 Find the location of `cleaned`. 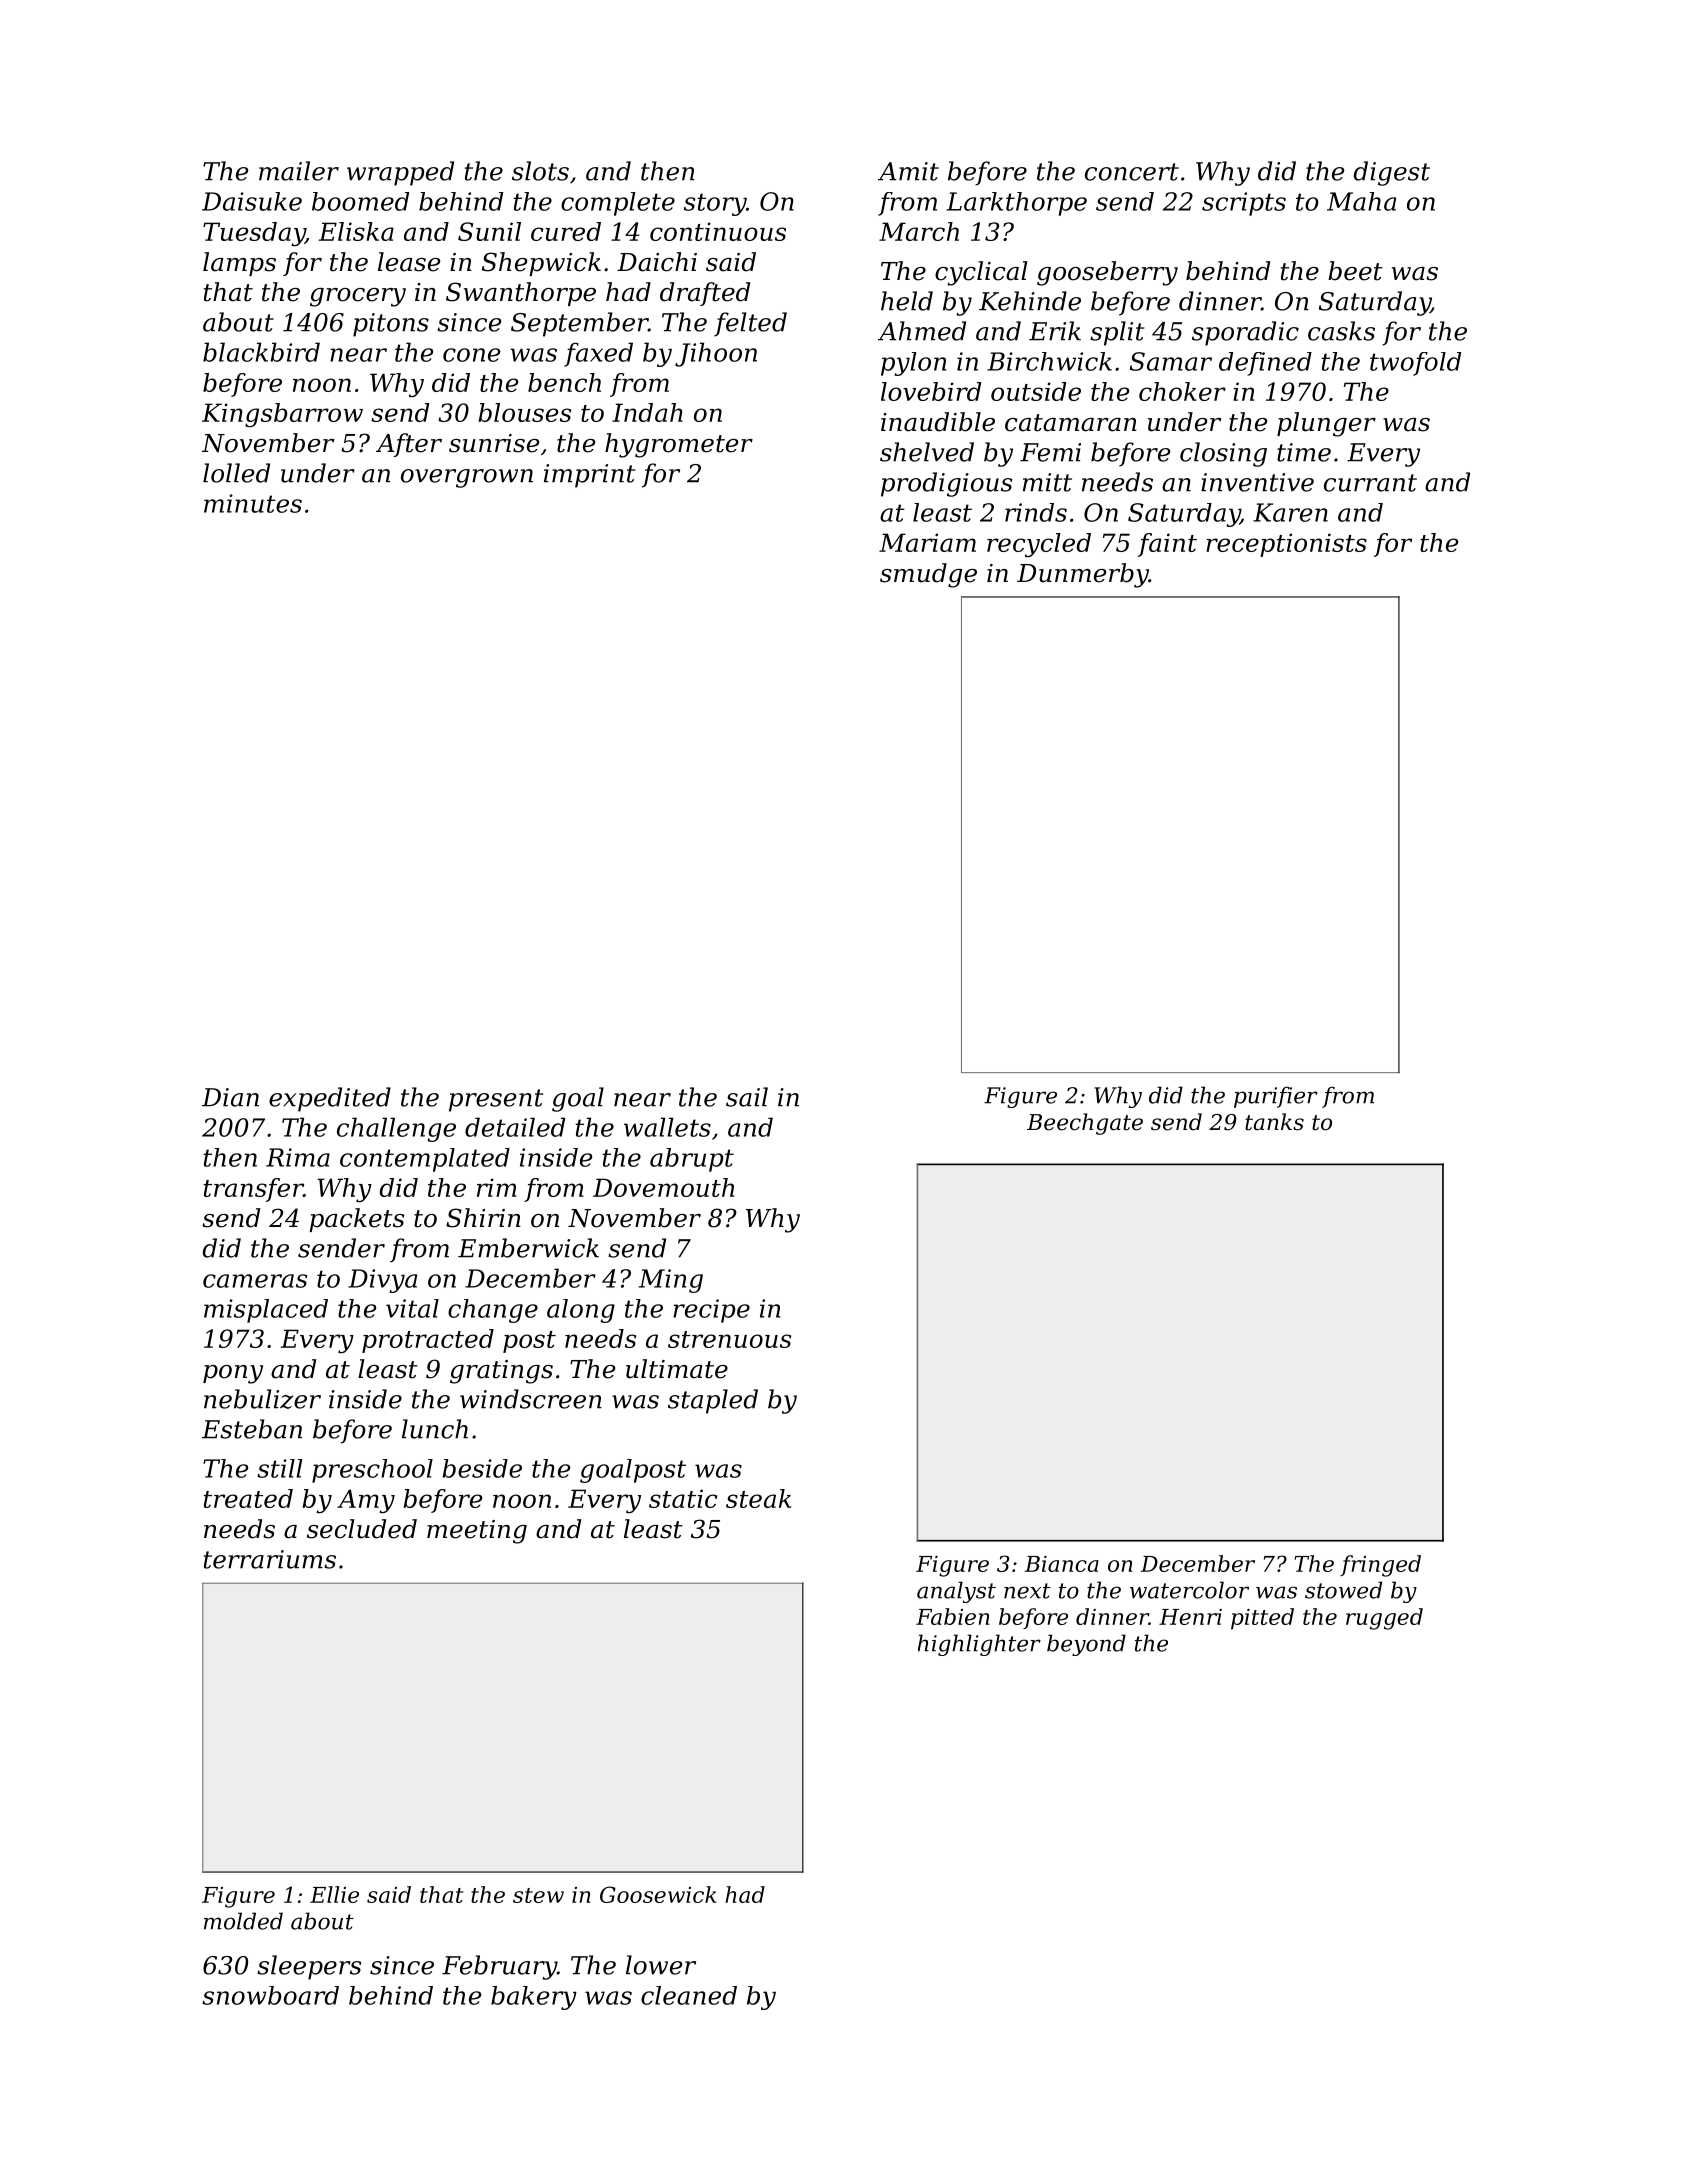

cleaned is located at coordinates (689, 1995).
